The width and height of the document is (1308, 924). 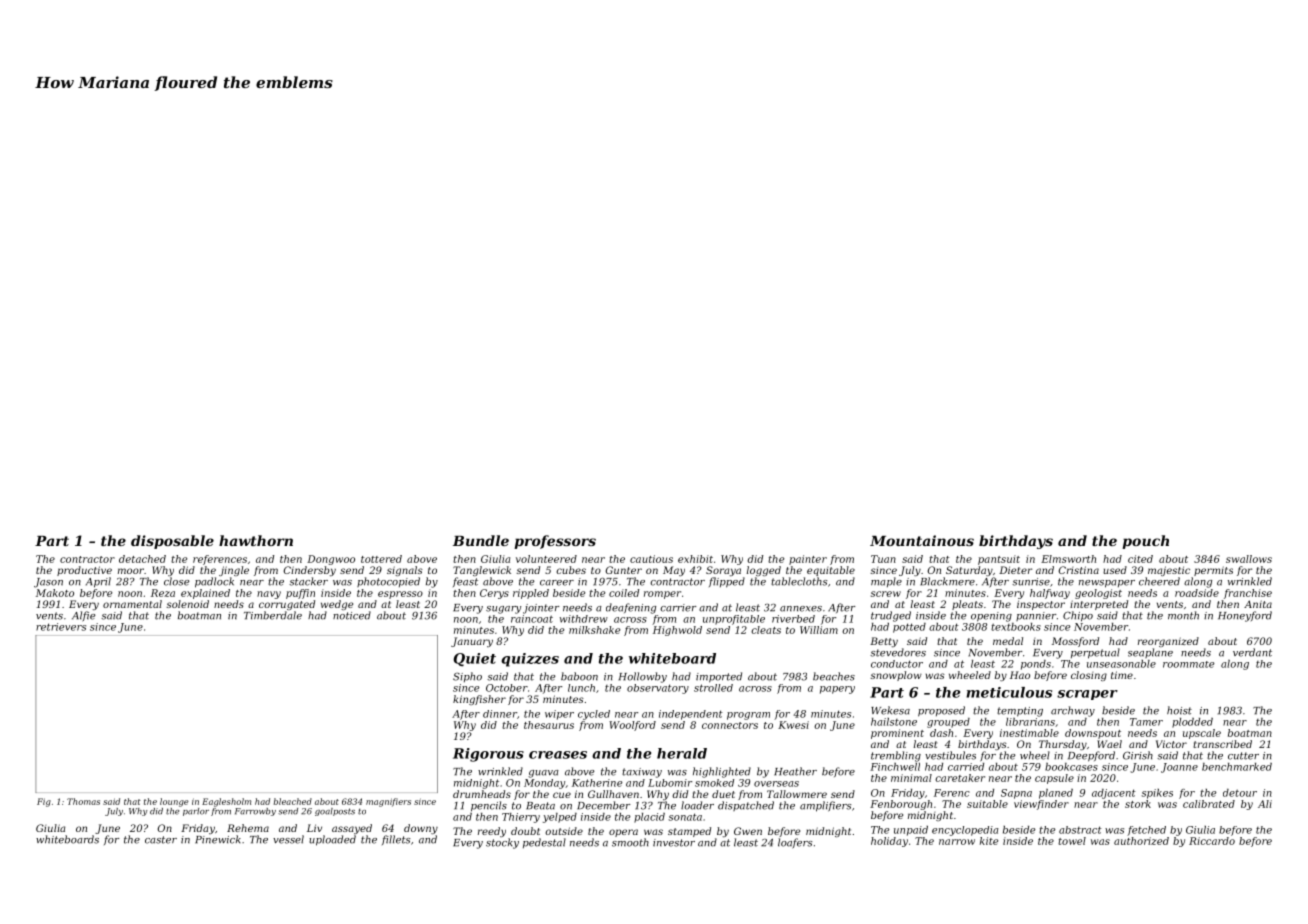 I want to click on abstract, so click(x=1080, y=830).
